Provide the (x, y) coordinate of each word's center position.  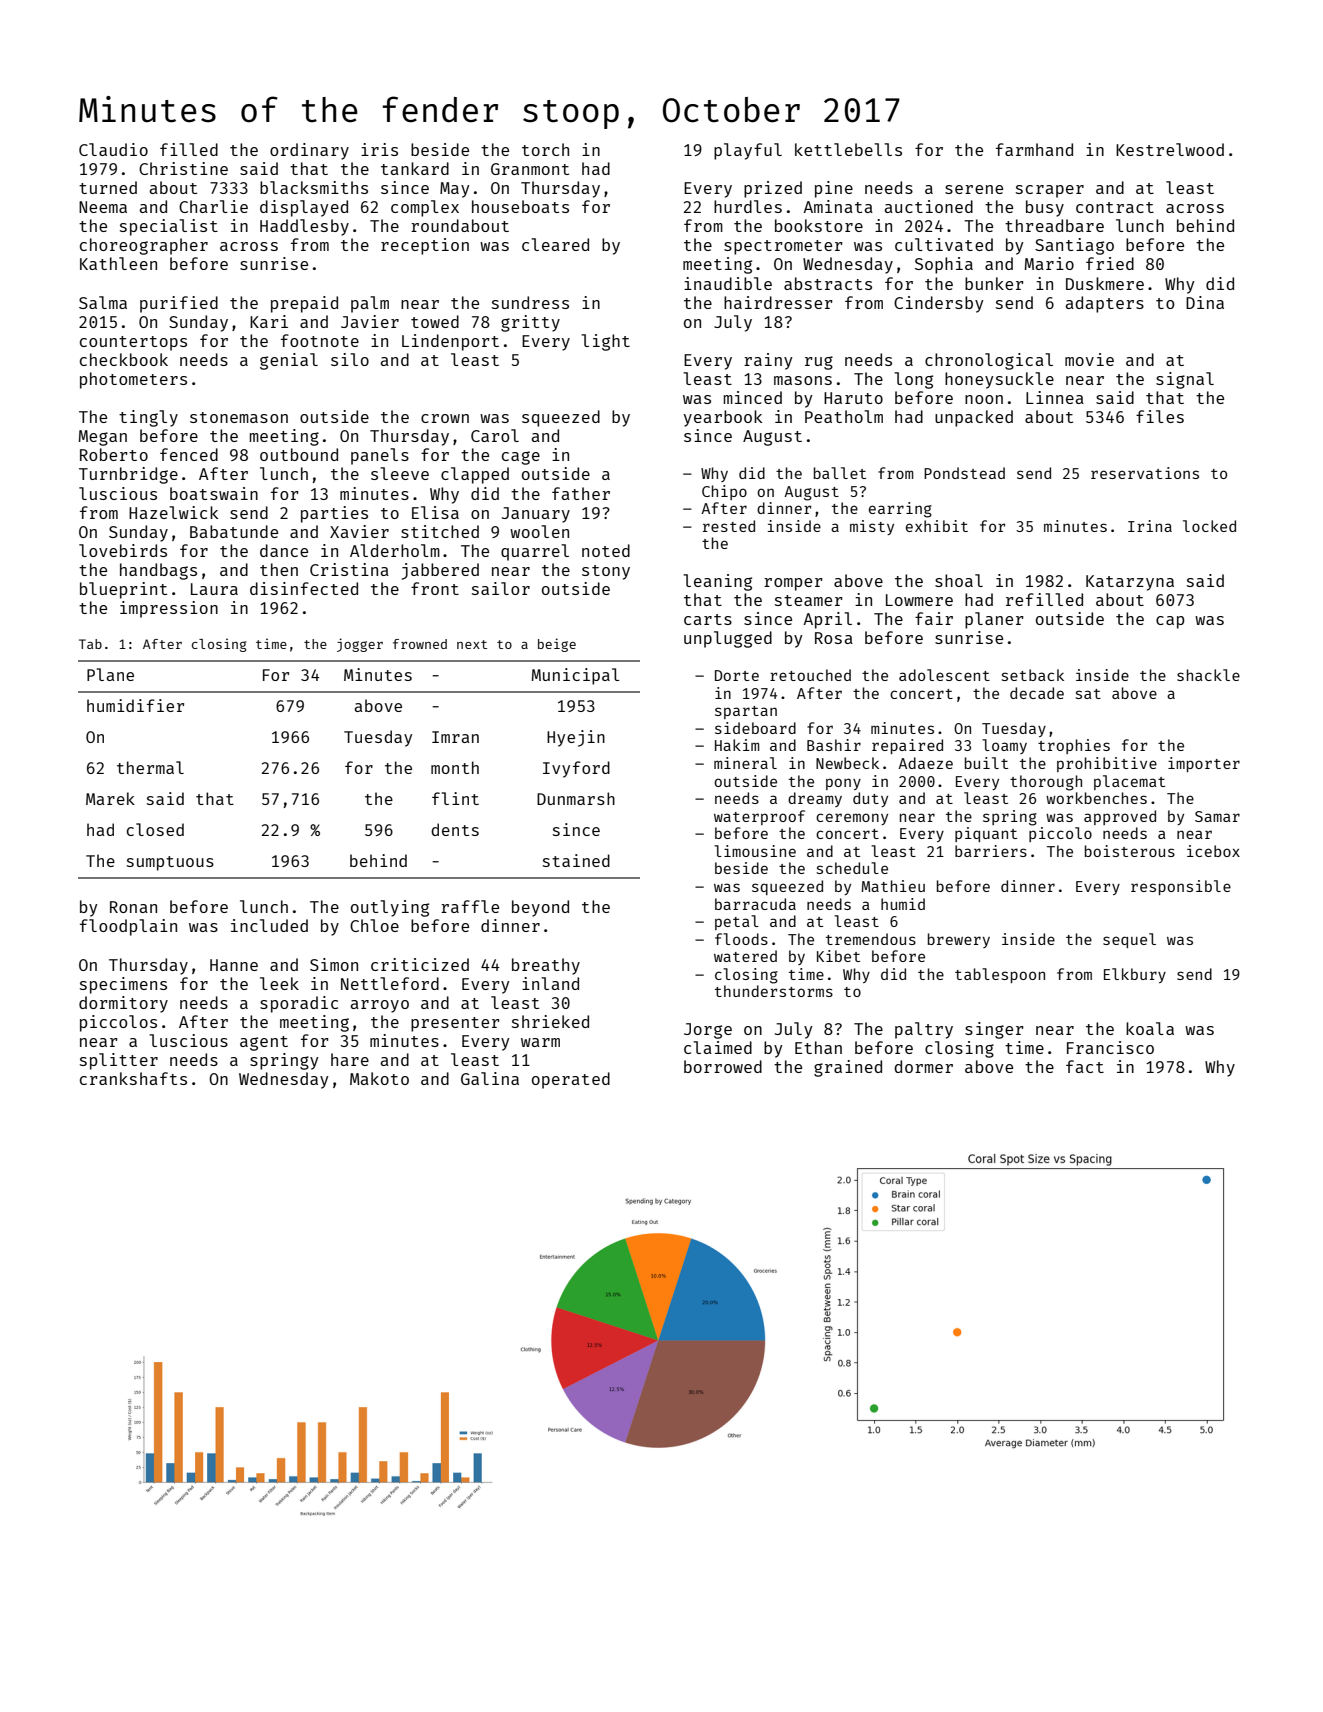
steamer (809, 600)
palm (370, 304)
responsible (1181, 887)
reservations (1145, 473)
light (605, 342)
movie (1089, 359)
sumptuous (170, 863)
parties (334, 514)
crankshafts (133, 1078)
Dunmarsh (576, 798)
